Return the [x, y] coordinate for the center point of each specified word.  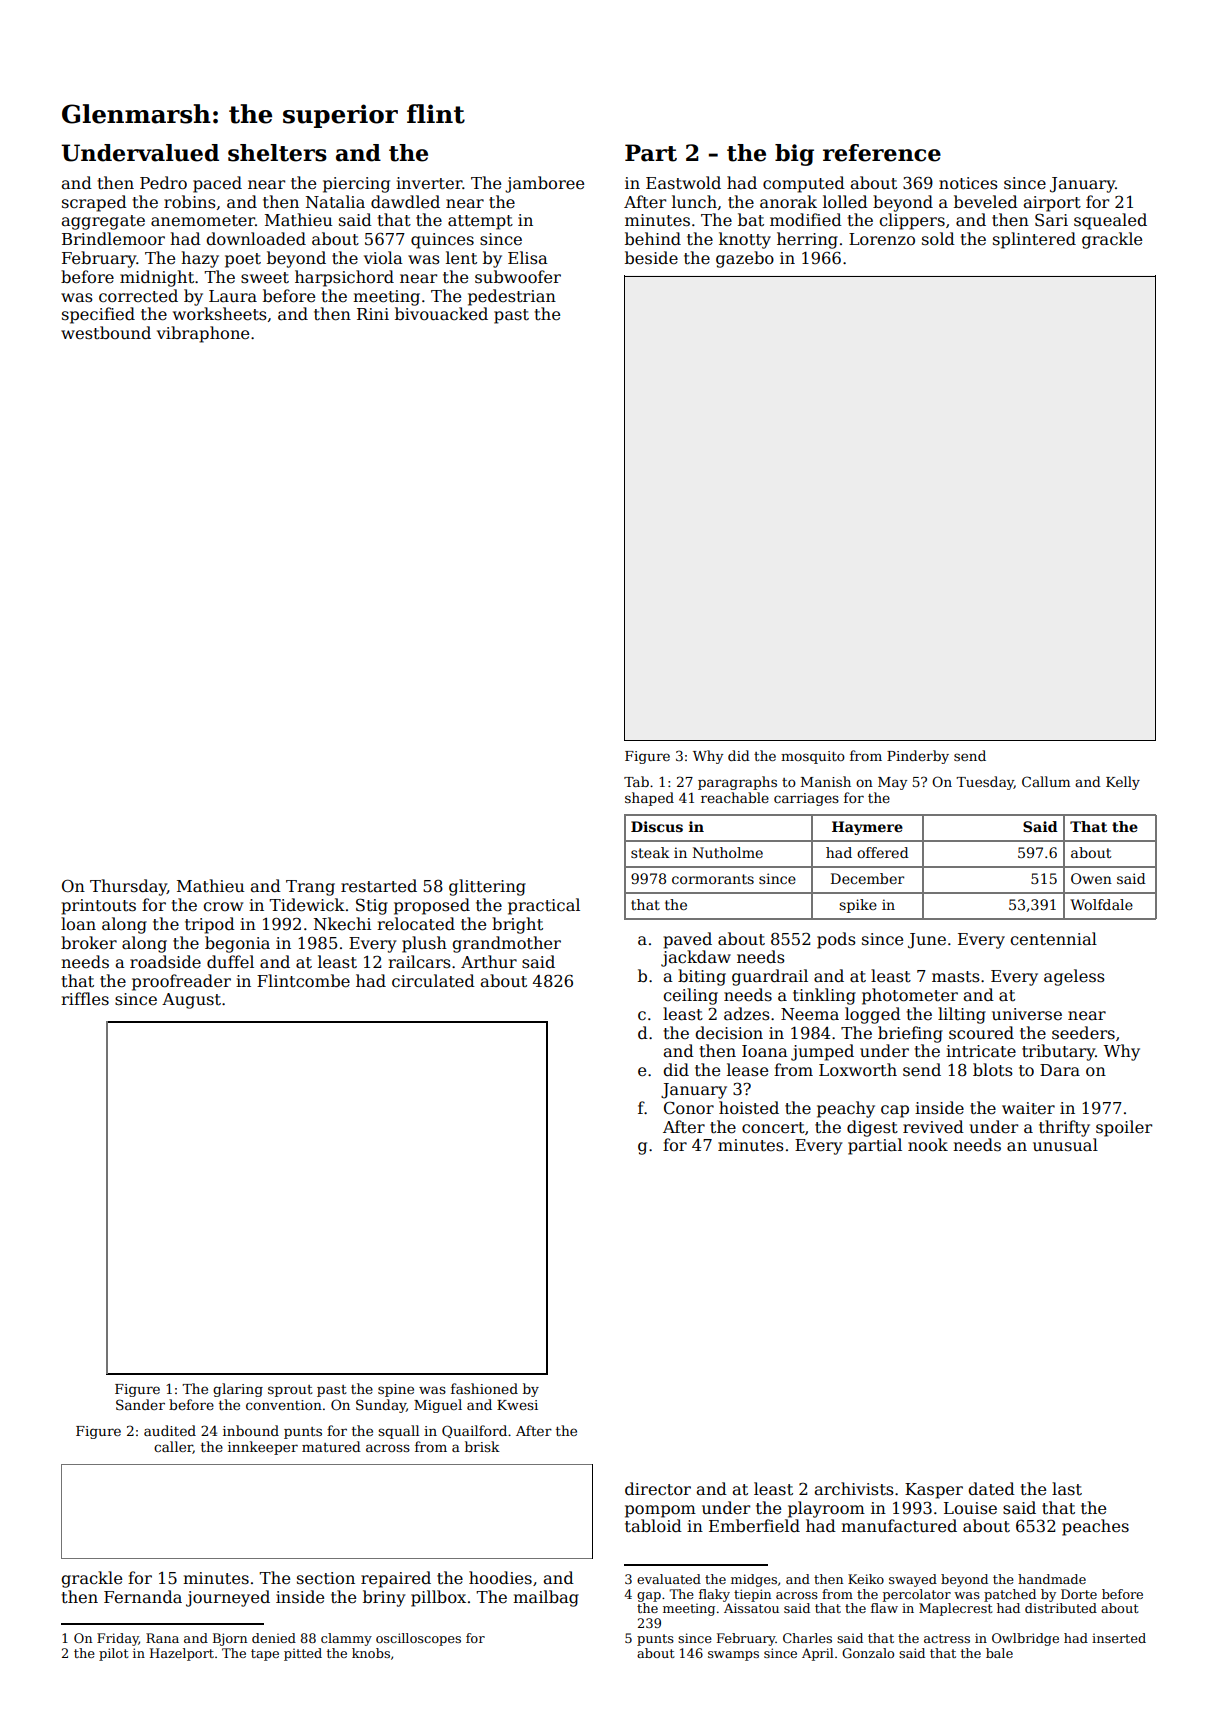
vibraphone [203, 334]
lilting [962, 1015]
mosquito [813, 757]
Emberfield [754, 1526]
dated [991, 1489]
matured [331, 1446]
